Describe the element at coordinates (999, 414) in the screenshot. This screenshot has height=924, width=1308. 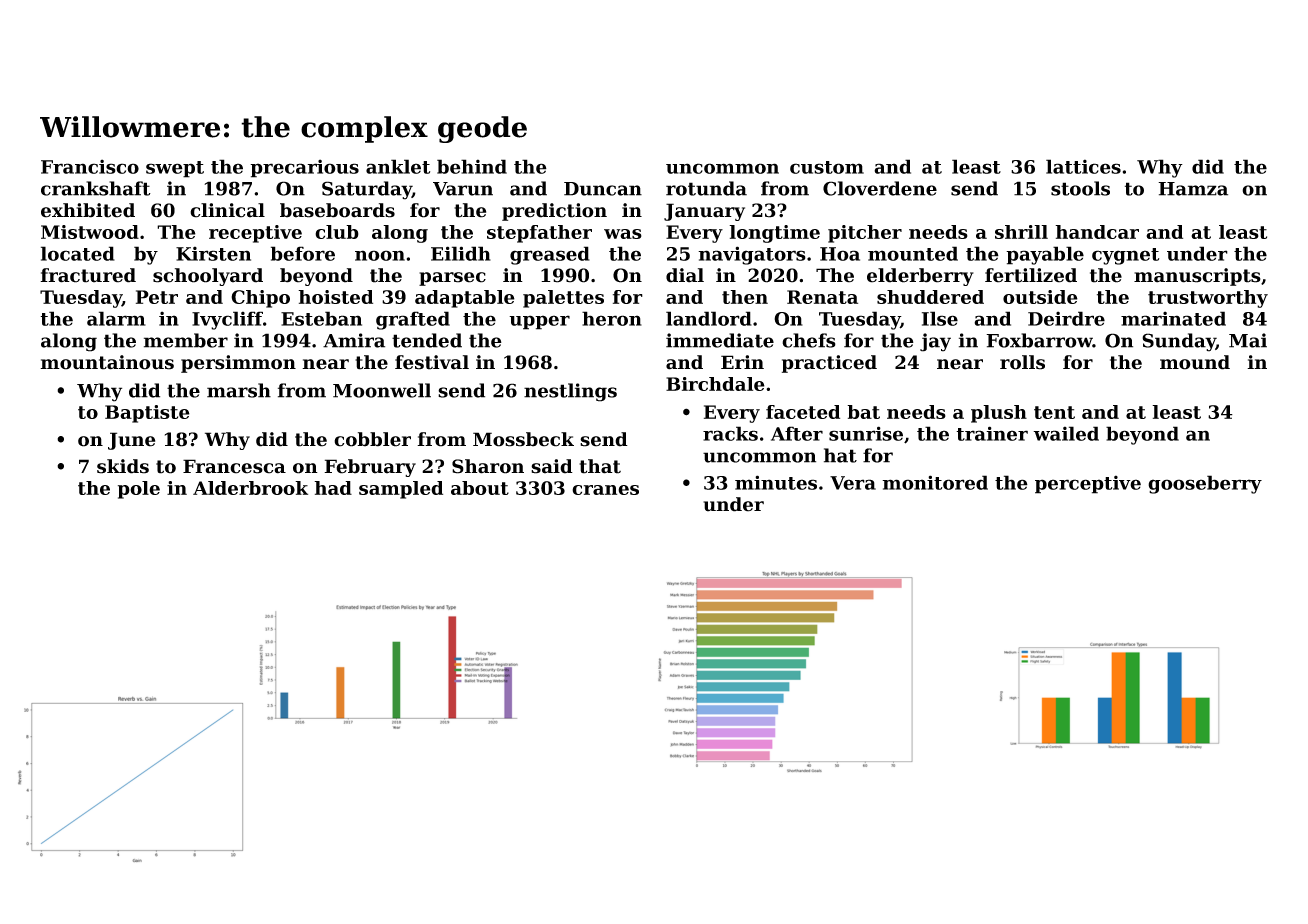
I see `plush` at that location.
